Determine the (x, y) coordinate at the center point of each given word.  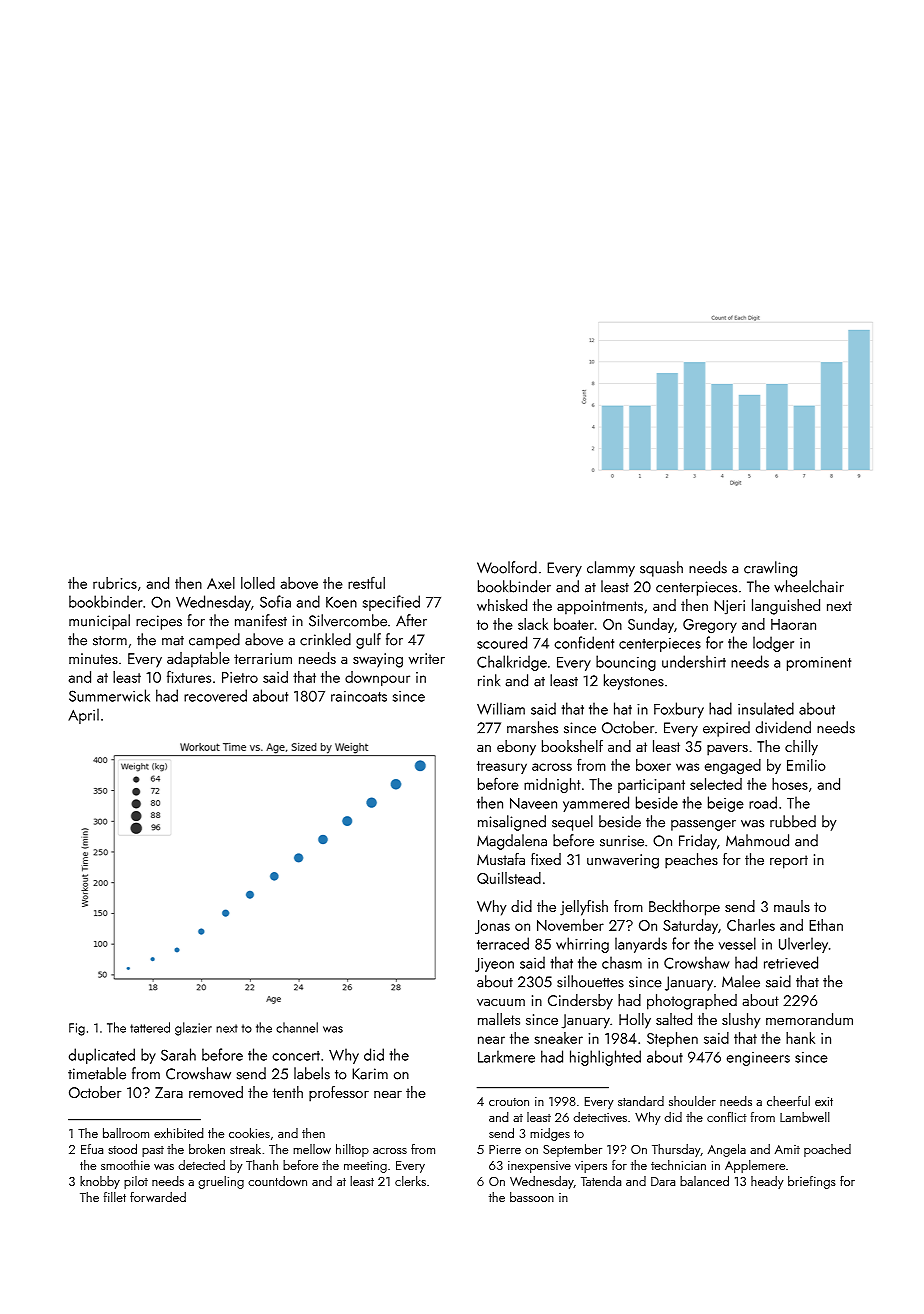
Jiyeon (494, 965)
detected (201, 1165)
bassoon (532, 1197)
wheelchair (809, 586)
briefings (812, 1182)
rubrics (115, 583)
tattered (150, 1027)
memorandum (809, 1019)
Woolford (507, 567)
